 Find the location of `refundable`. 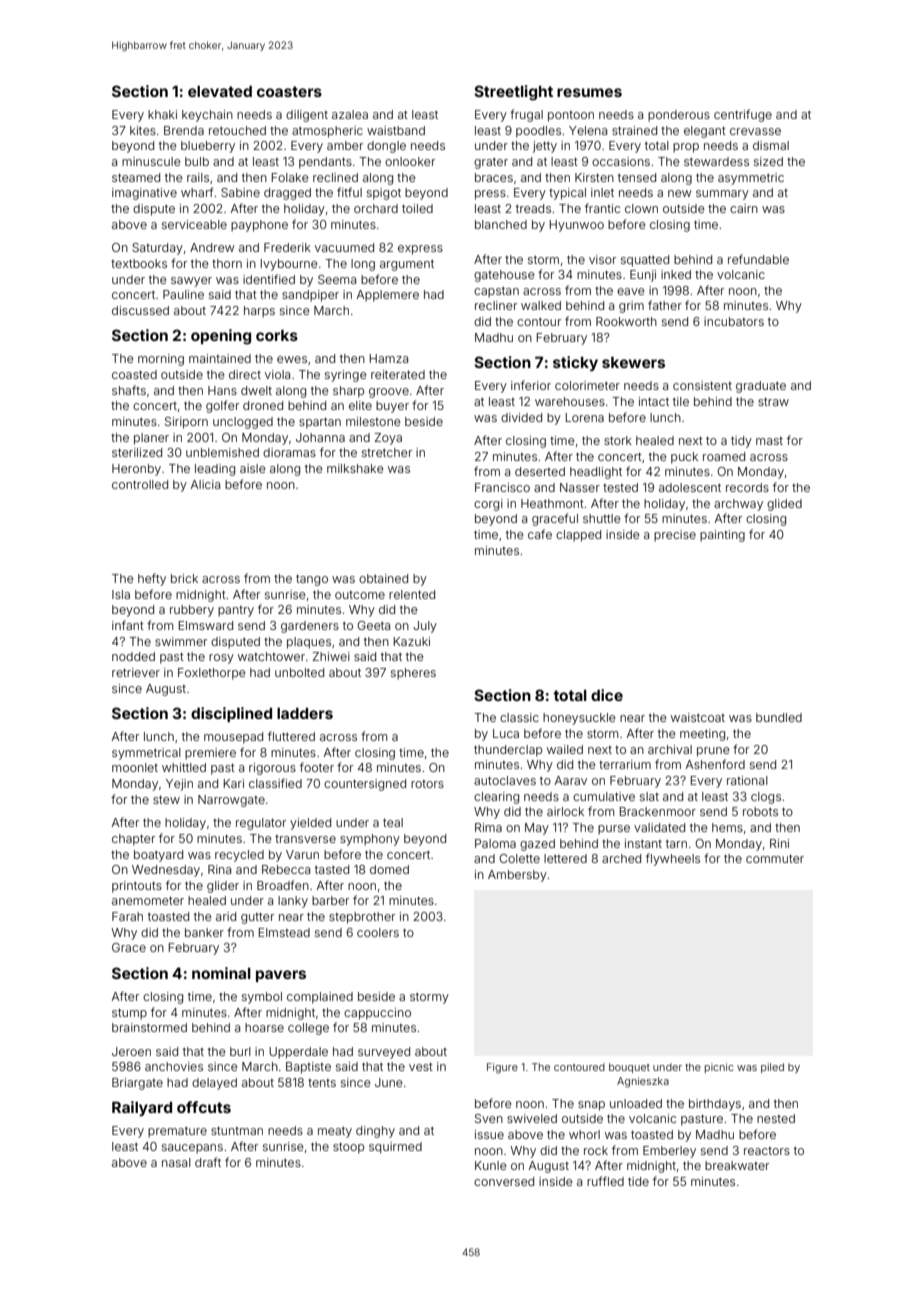

refundable is located at coordinates (758, 259).
